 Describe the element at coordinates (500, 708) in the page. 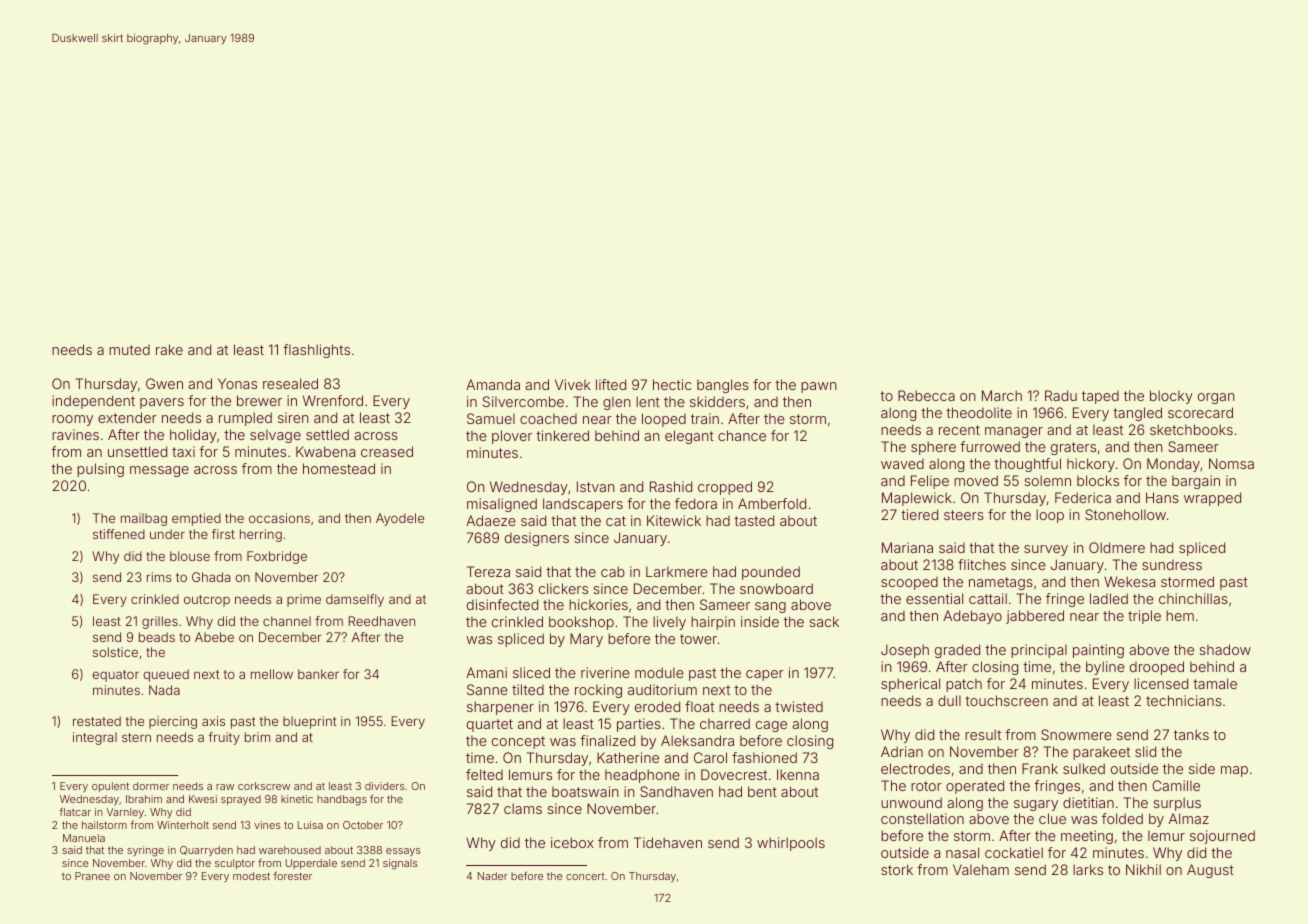

I see `sharpener` at that location.
